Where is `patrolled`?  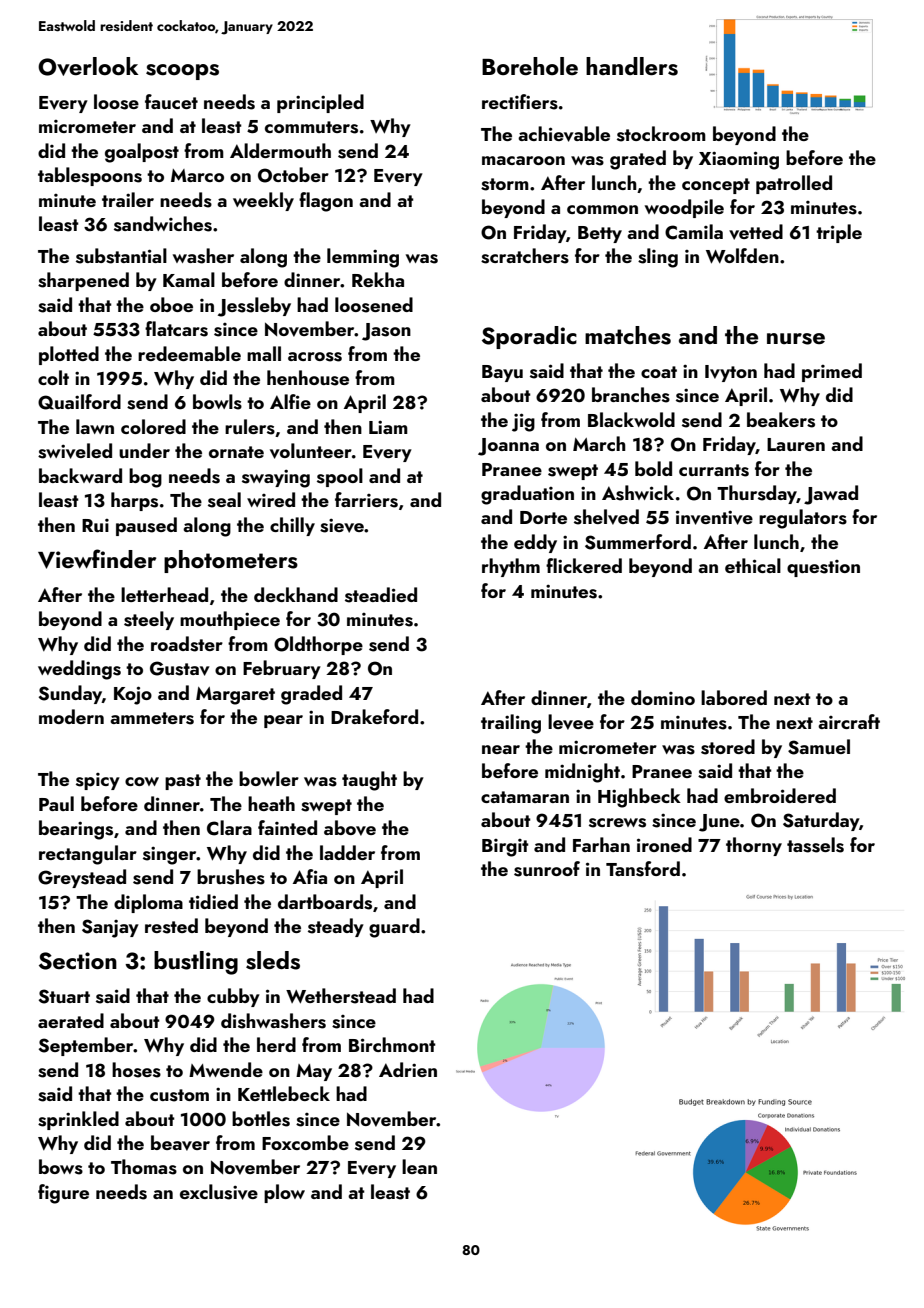 patrolled is located at coordinates (794, 184).
